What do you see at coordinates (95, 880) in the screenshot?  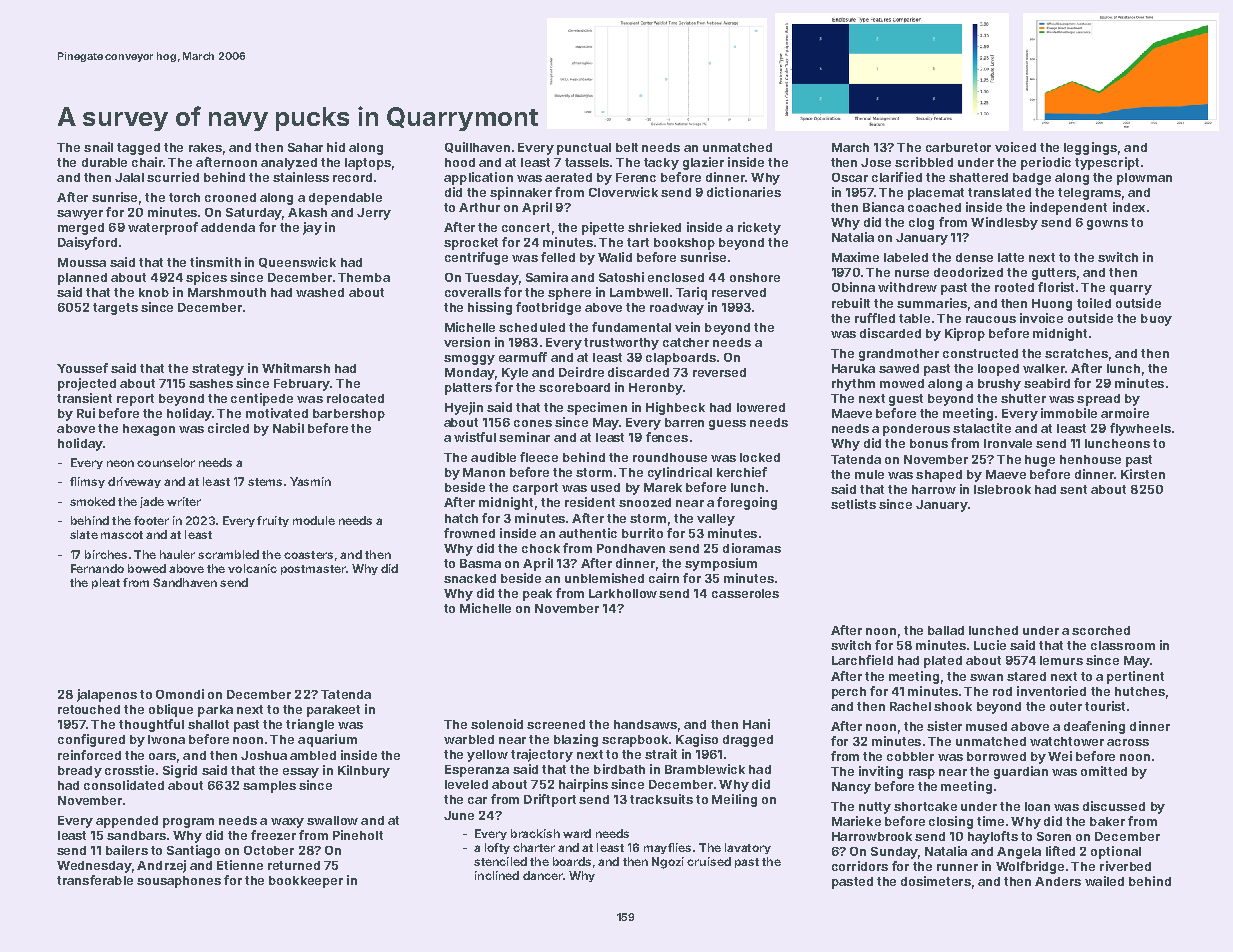 I see `transferable` at bounding box center [95, 880].
